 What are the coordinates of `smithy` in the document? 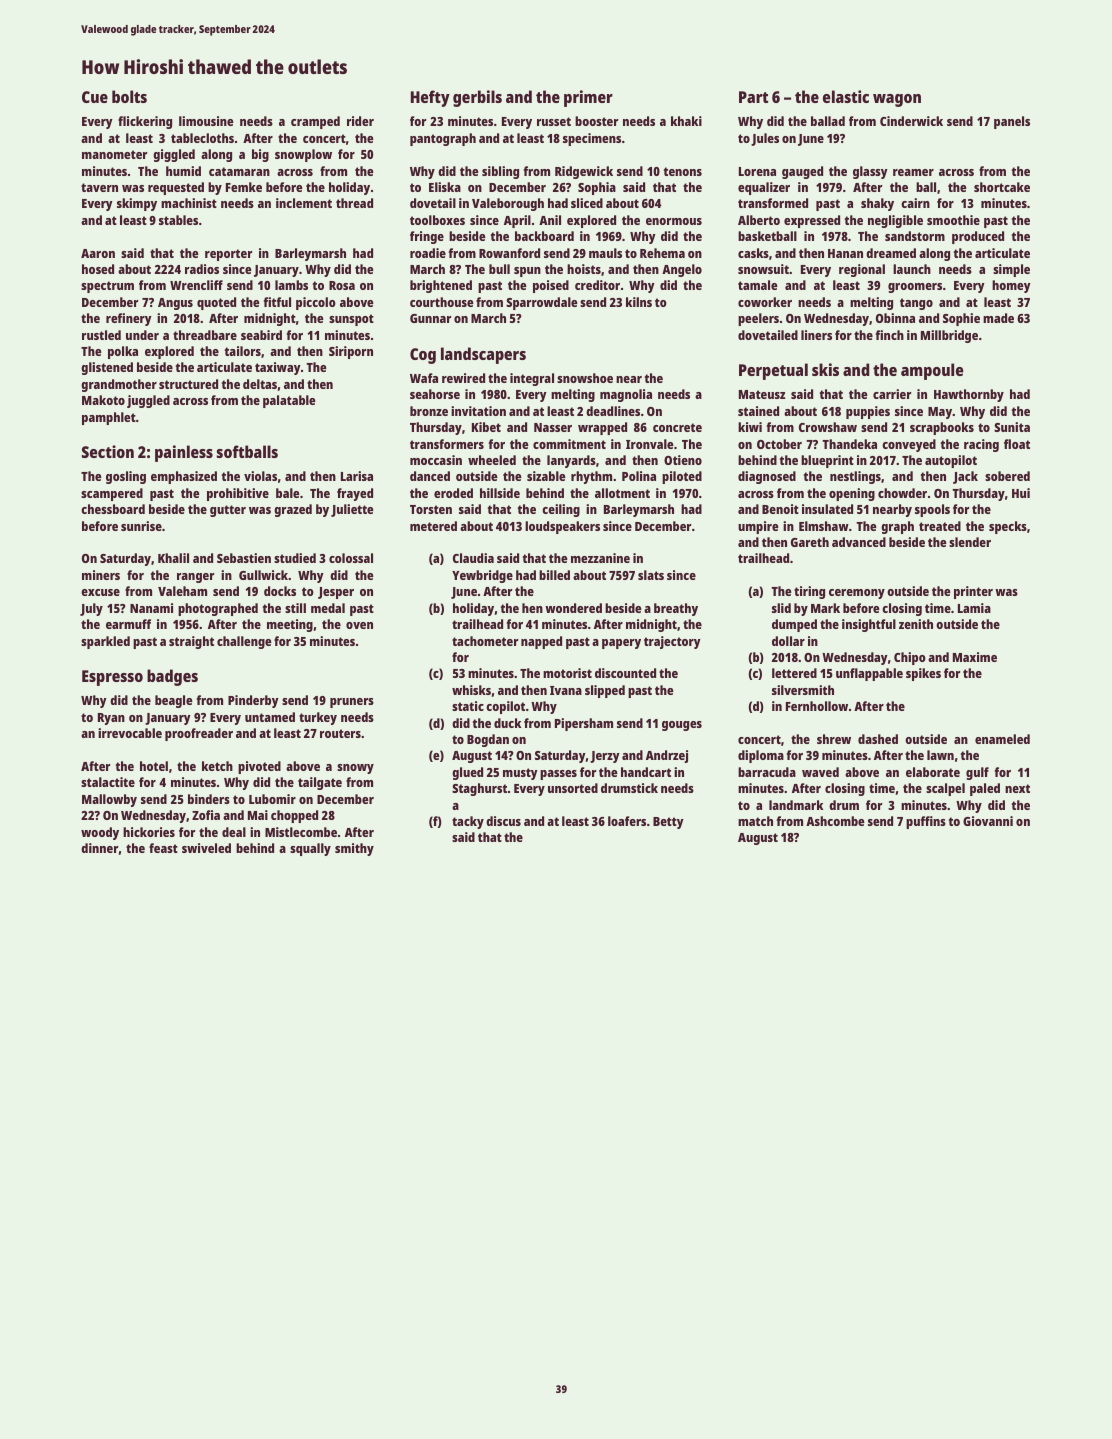 It's located at (354, 849).
